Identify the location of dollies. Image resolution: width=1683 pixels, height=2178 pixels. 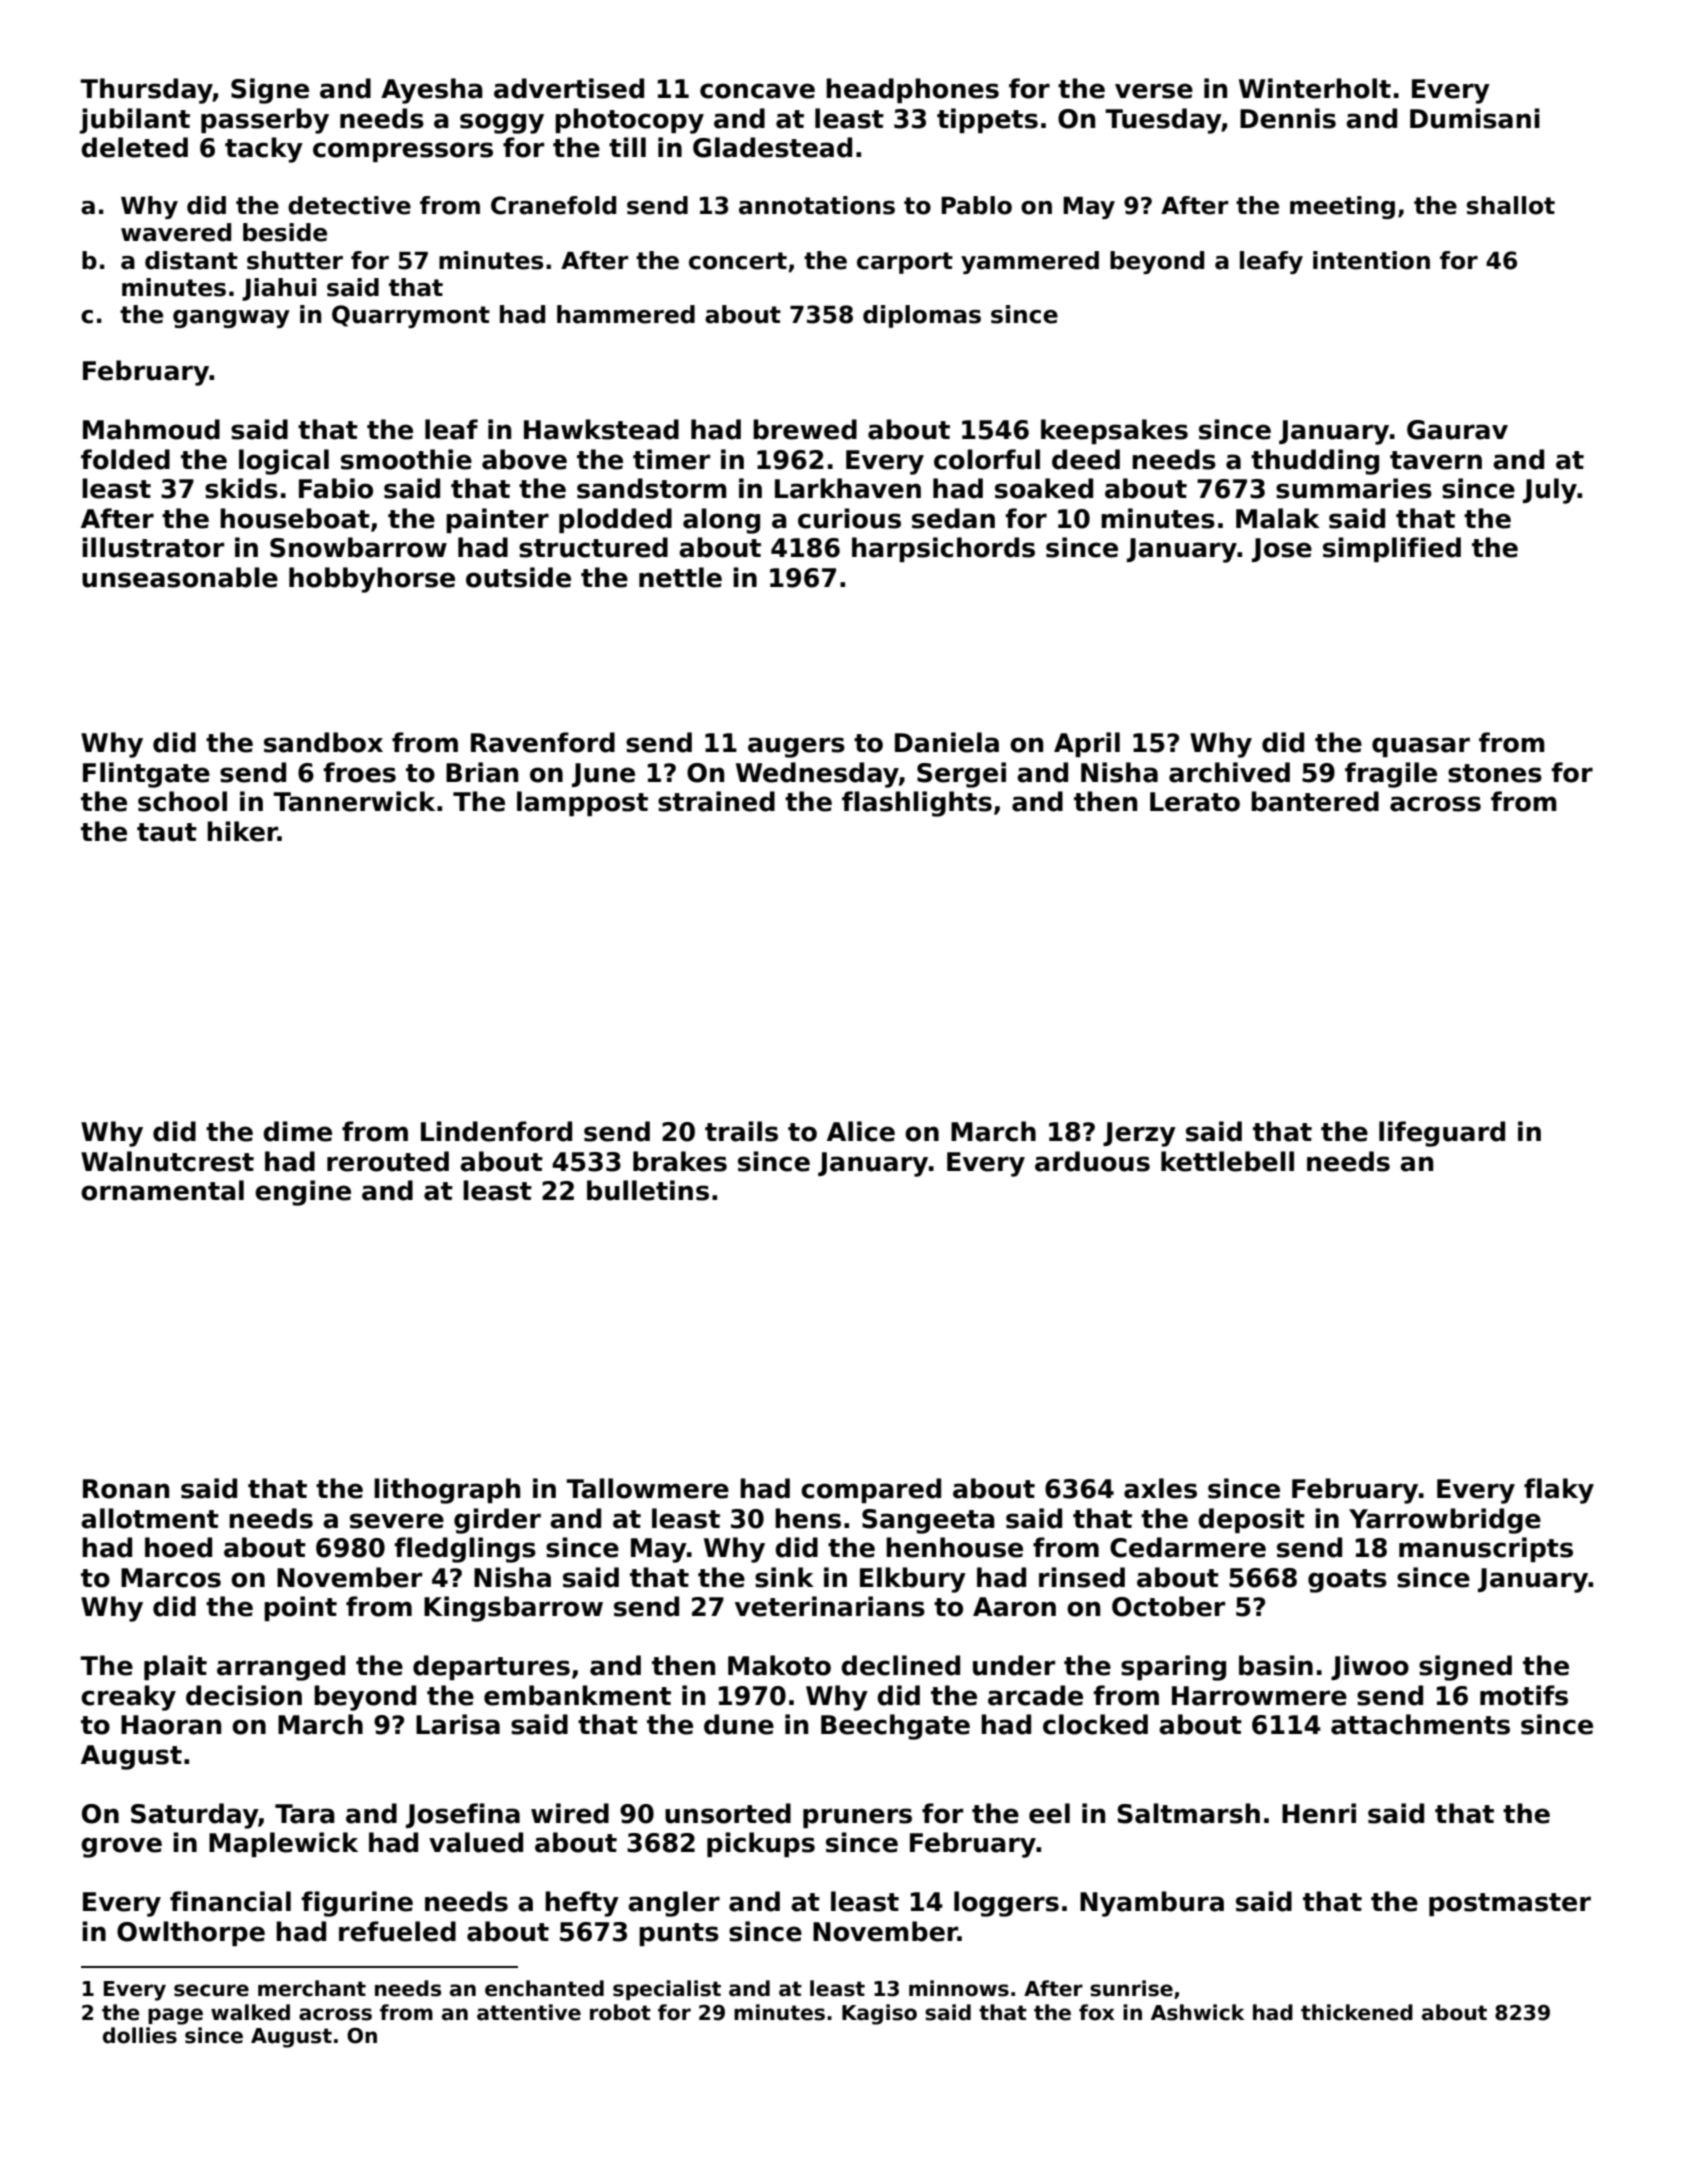
(140, 2035).
